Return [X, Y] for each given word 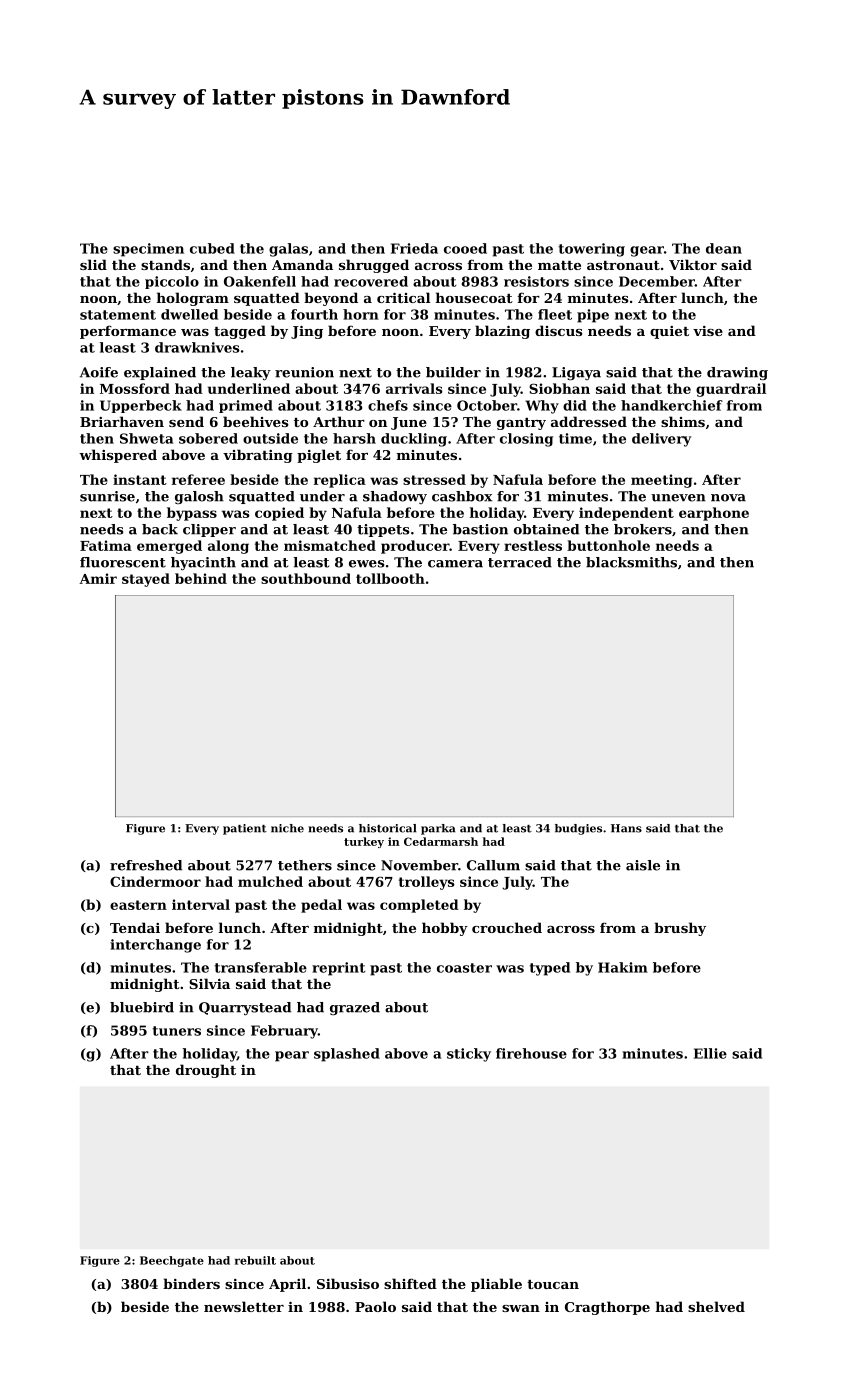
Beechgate [172, 1261]
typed [550, 969]
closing [526, 440]
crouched [507, 927]
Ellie [710, 1053]
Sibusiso [348, 1283]
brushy [680, 929]
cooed [465, 248]
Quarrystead [245, 1008]
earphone [714, 514]
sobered [208, 438]
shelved [716, 1306]
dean [724, 248]
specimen [148, 250]
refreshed [146, 865]
